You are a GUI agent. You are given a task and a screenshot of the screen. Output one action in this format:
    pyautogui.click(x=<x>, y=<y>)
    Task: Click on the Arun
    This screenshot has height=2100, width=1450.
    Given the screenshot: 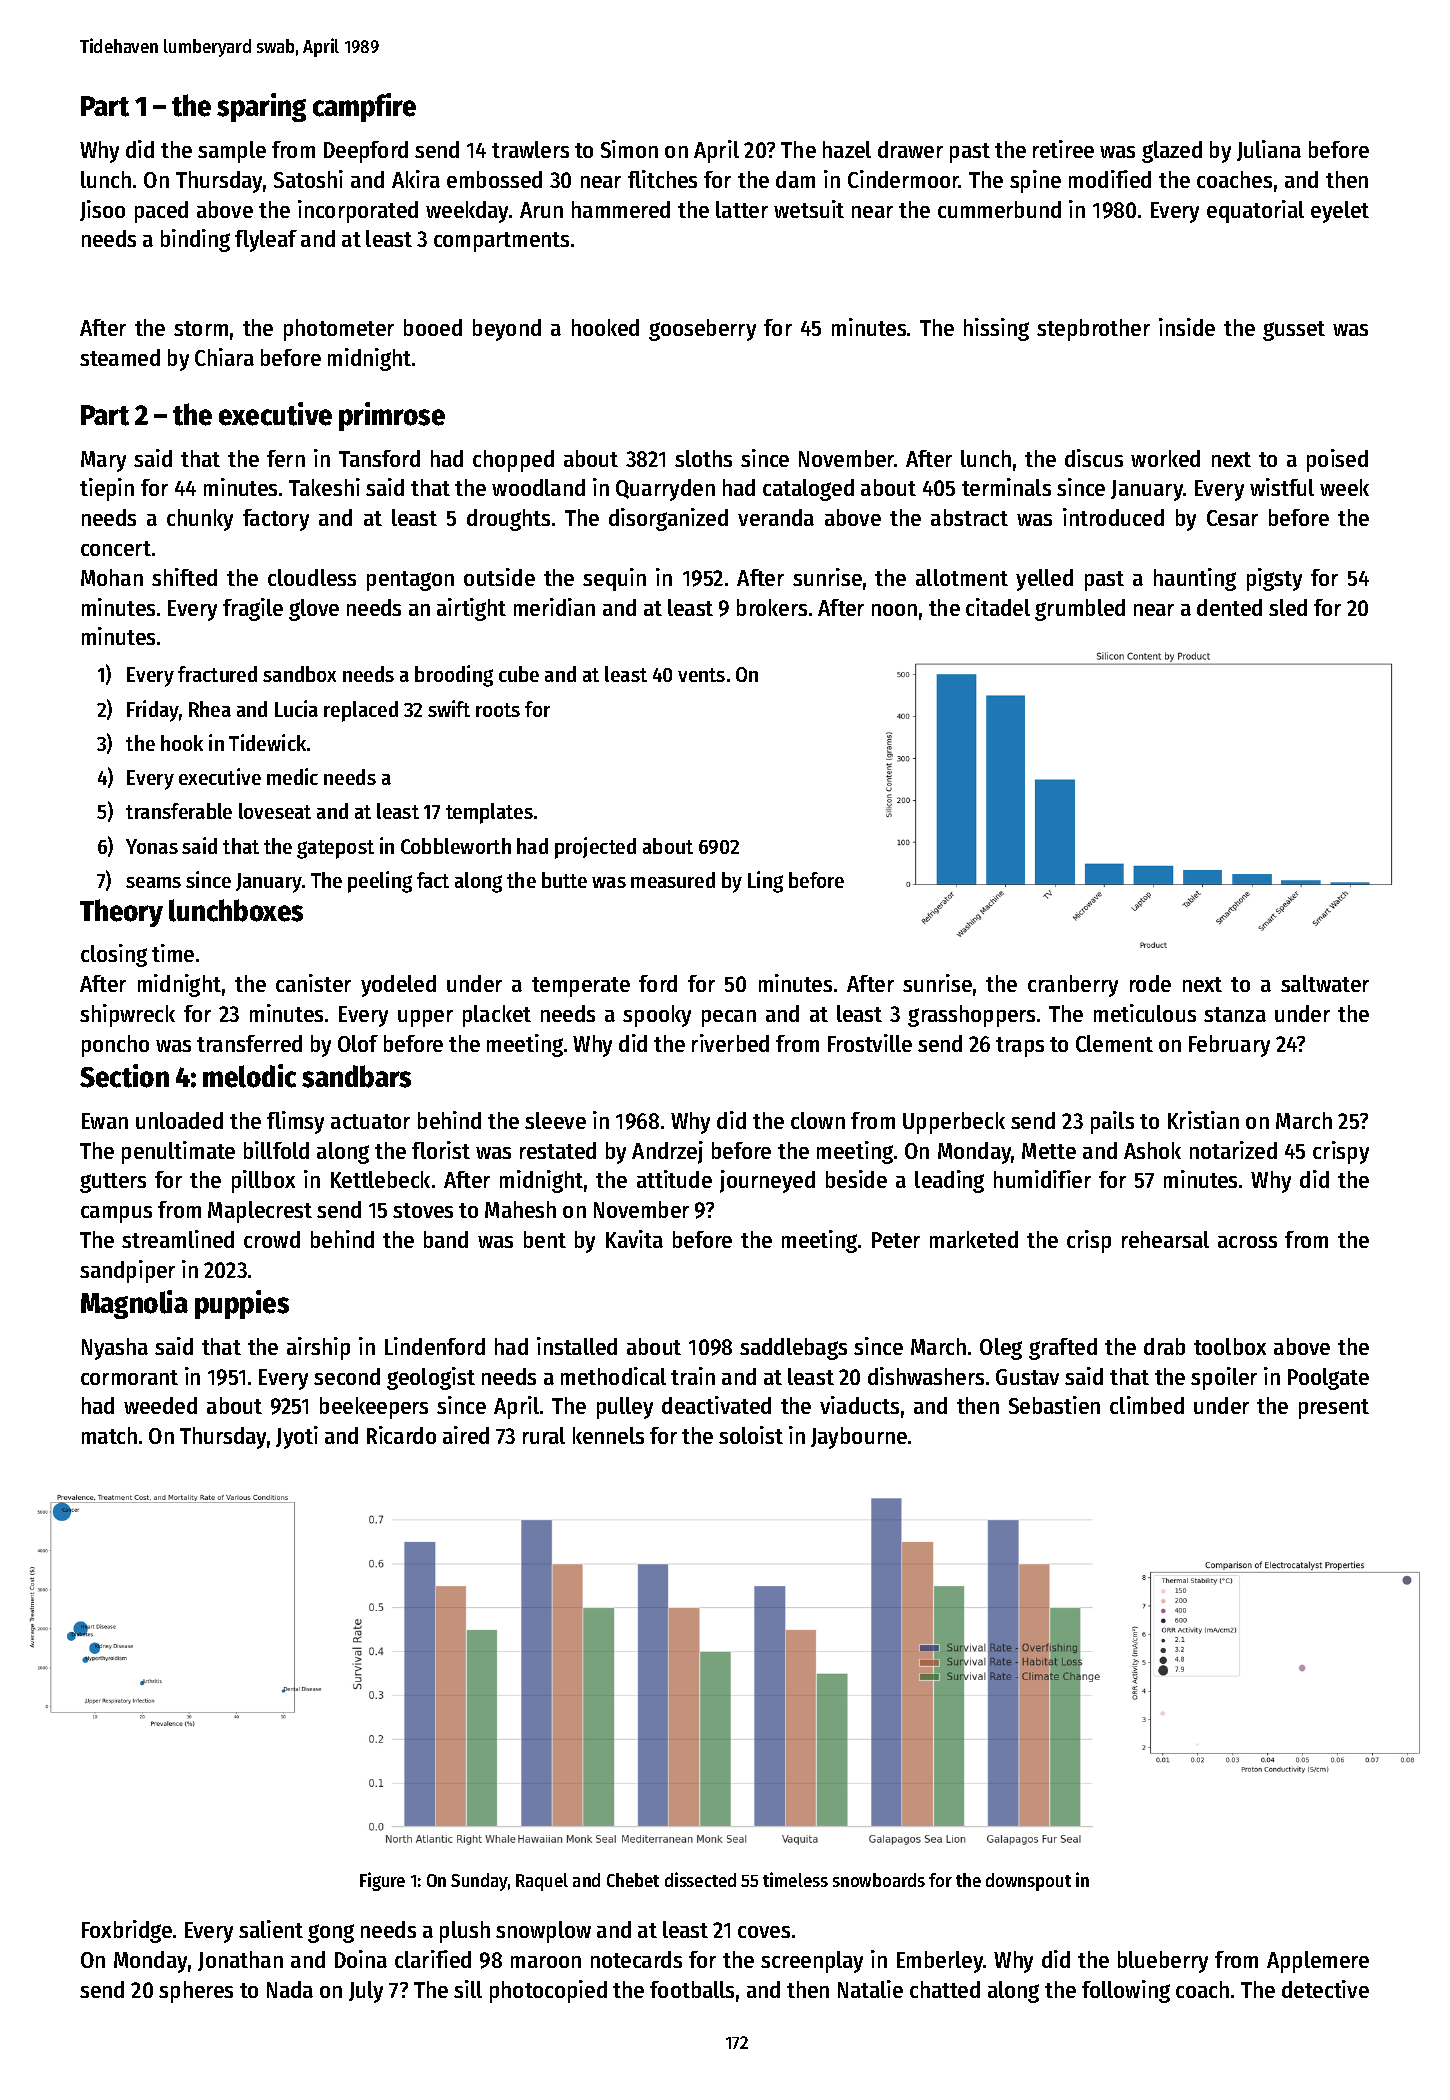 What is the action you would take?
    pyautogui.click(x=541, y=210)
